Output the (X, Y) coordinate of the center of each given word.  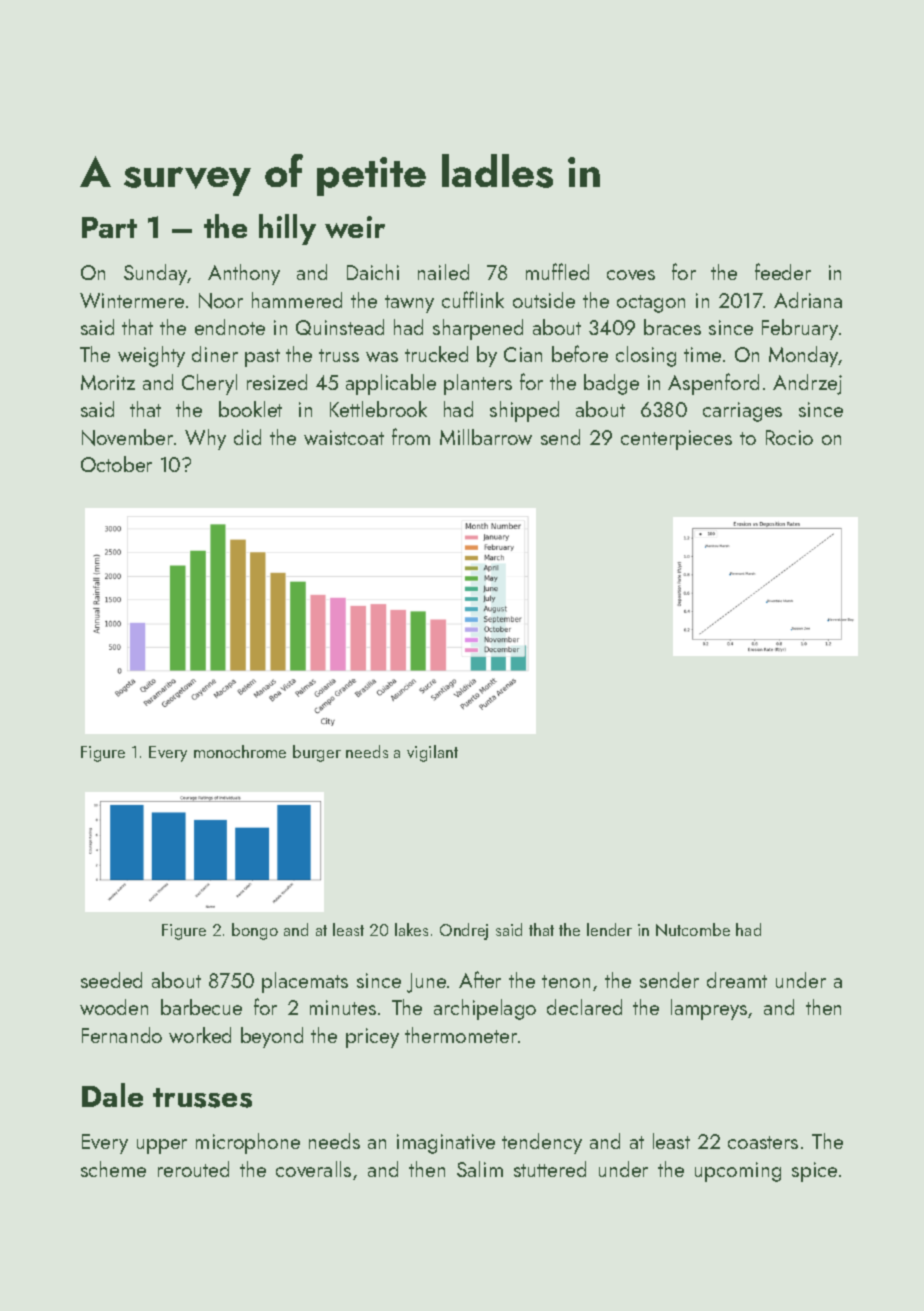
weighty (151, 356)
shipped (524, 411)
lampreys (709, 1009)
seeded (111, 980)
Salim (480, 1169)
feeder (783, 271)
